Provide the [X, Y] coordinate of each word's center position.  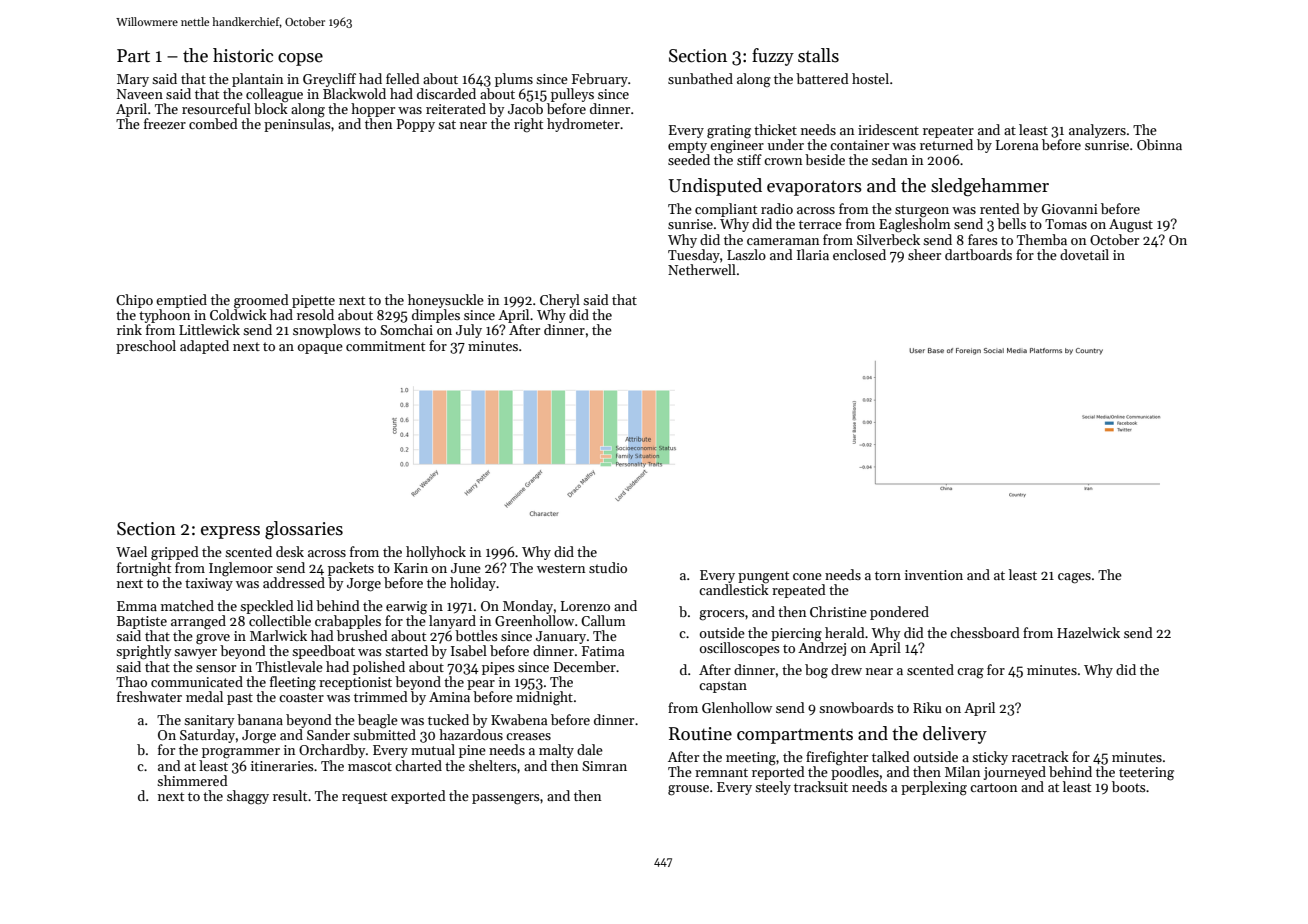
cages [1074, 578]
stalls [818, 55]
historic [243, 55]
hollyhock [436, 553]
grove [213, 639]
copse [300, 59]
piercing [796, 635]
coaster [301, 697]
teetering [1146, 774]
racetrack [1040, 756]
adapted [204, 347]
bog [816, 671]
